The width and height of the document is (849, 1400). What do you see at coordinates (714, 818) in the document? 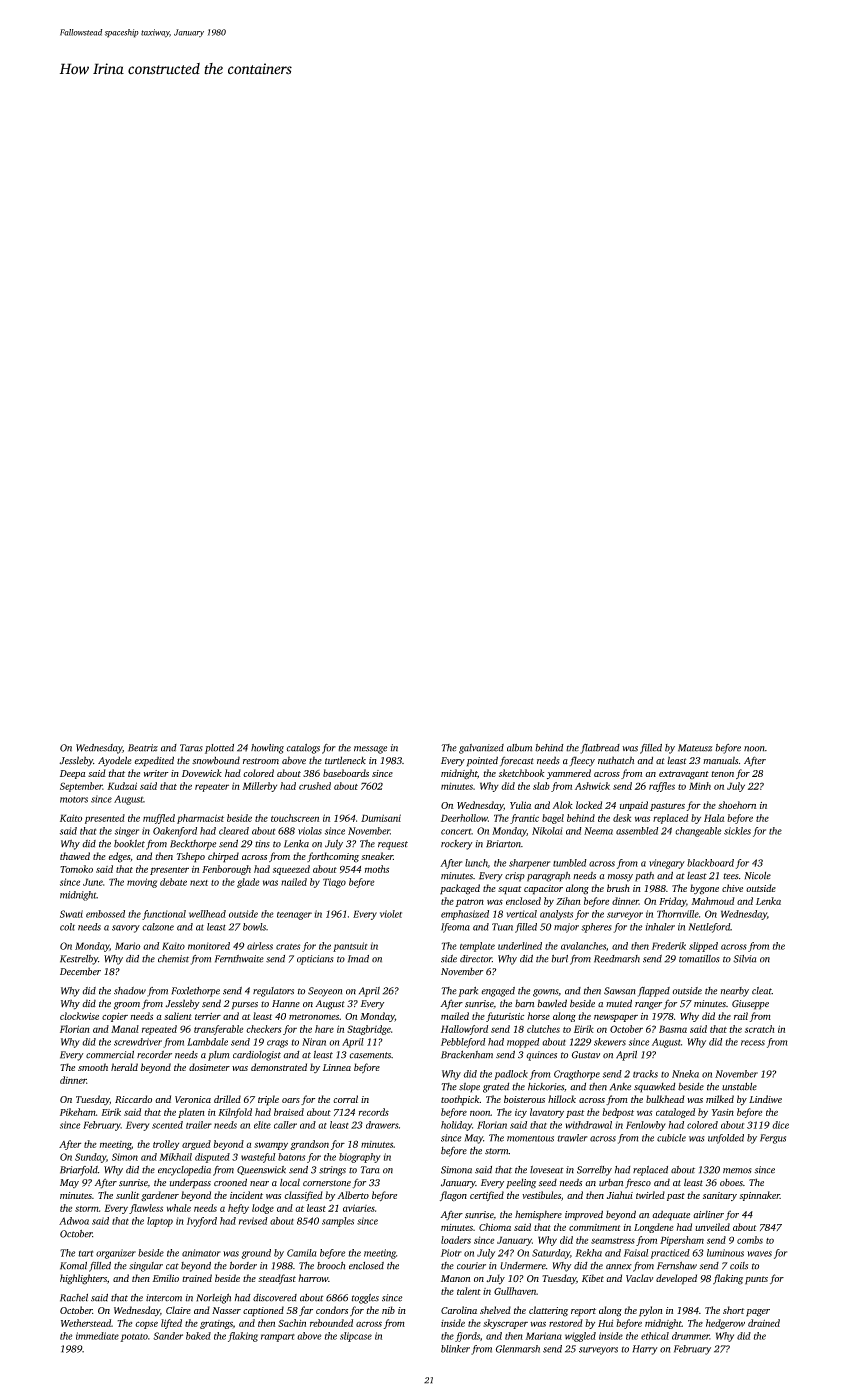
I see `Hala` at bounding box center [714, 818].
